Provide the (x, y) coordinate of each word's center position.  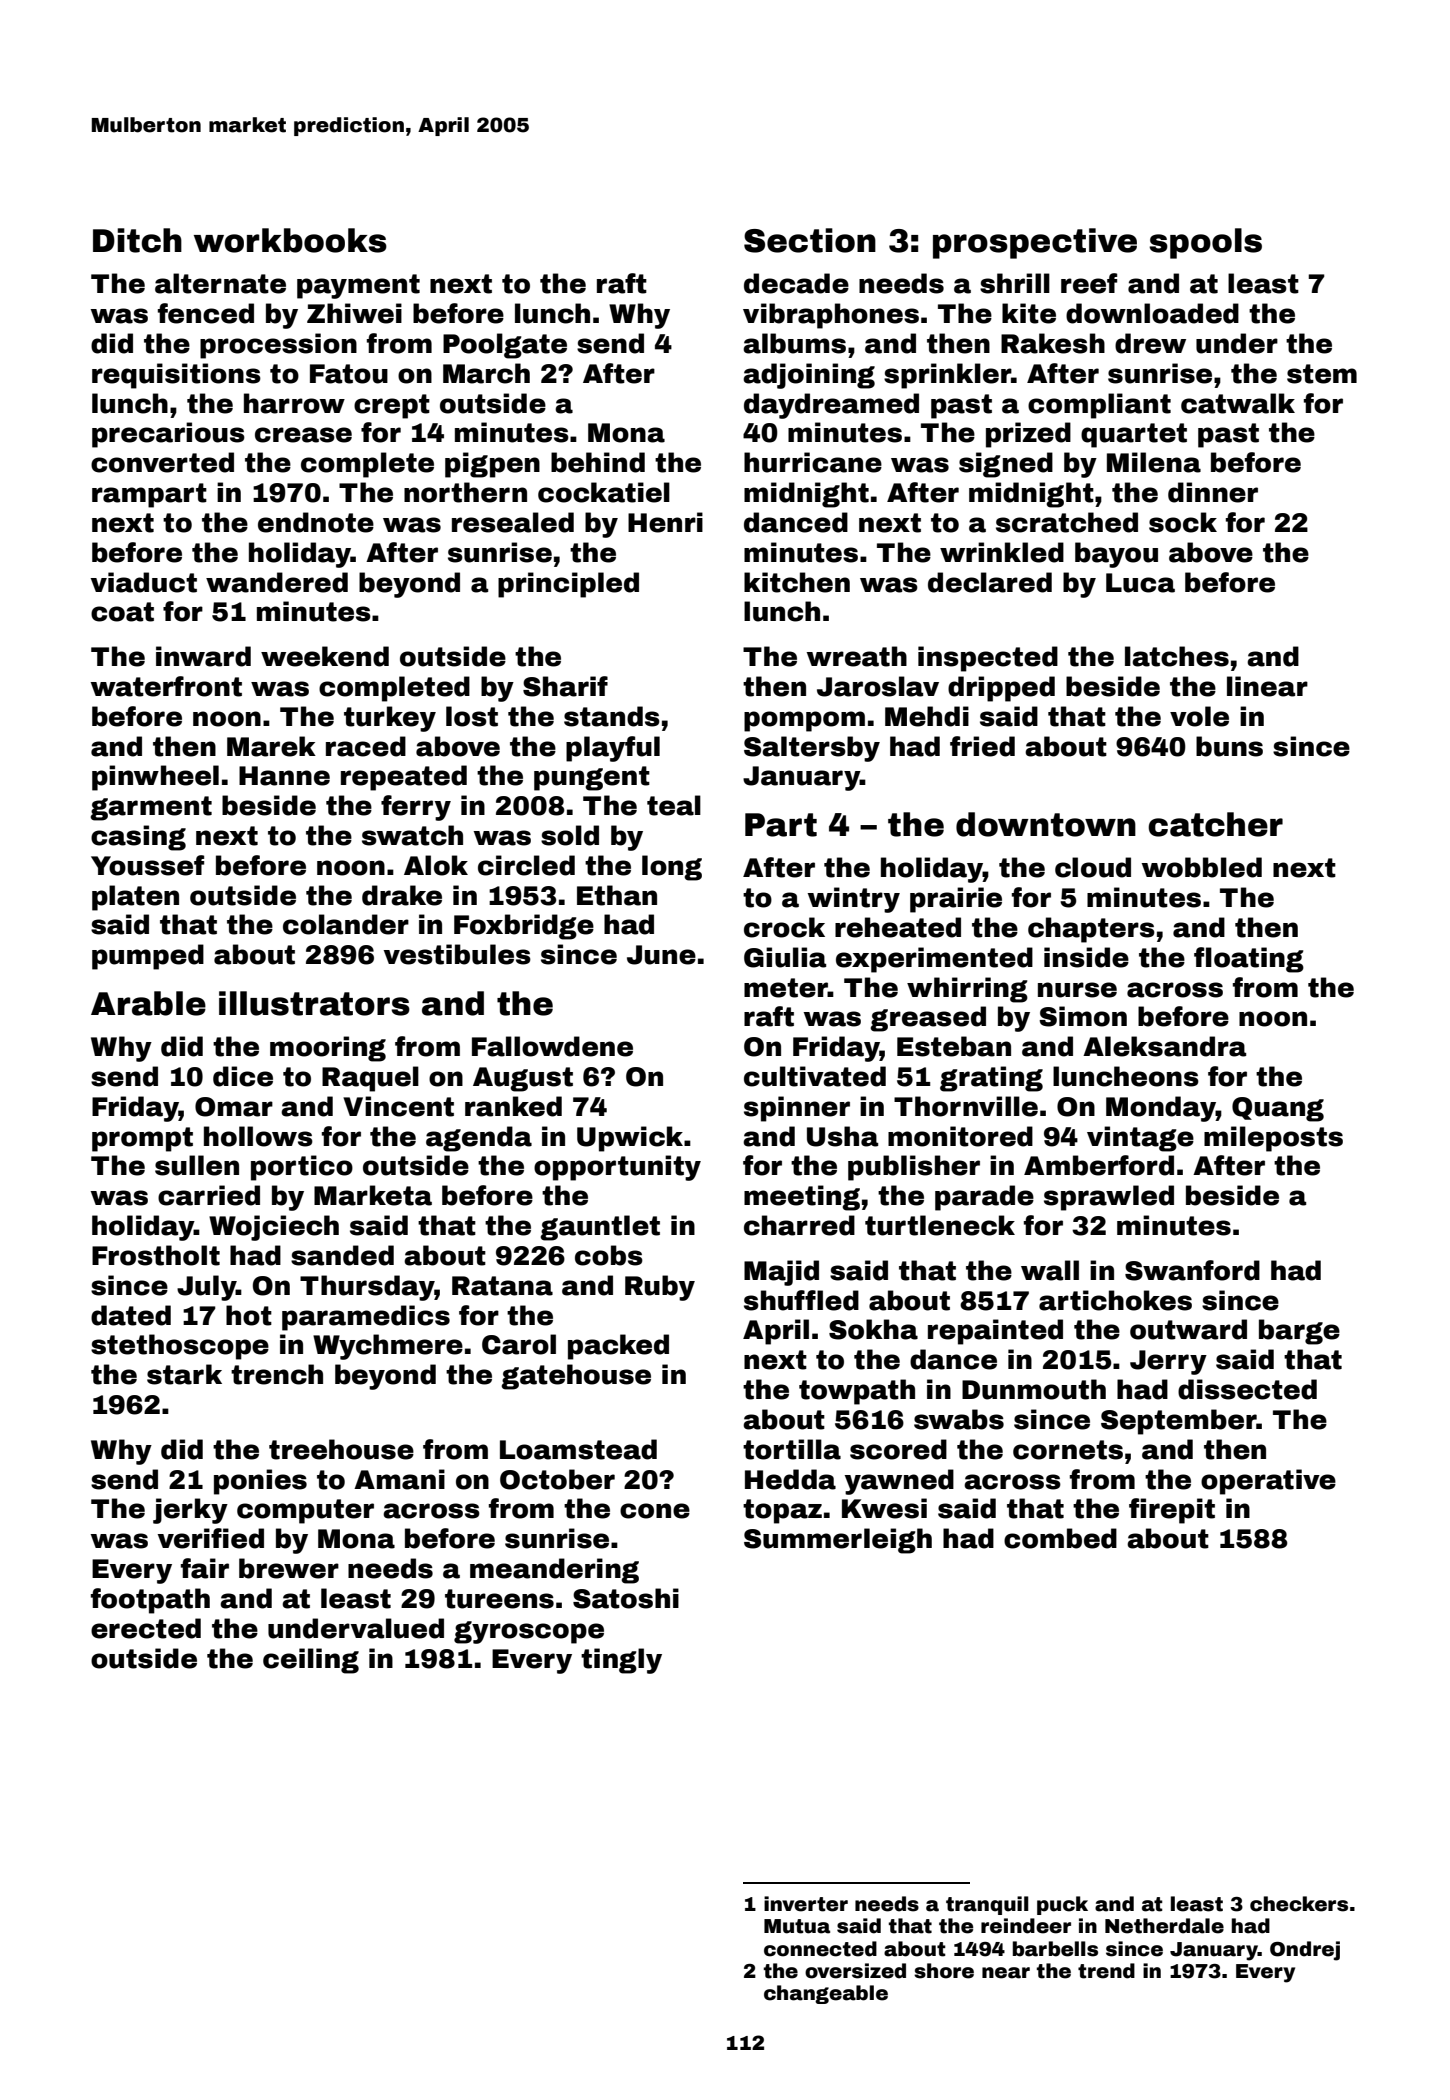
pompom (804, 721)
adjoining (809, 376)
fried (982, 746)
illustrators (314, 1003)
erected (146, 1628)
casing (138, 838)
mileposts (1273, 1139)
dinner (1213, 492)
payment (358, 286)
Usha (842, 1136)
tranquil (987, 1905)
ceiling (311, 1661)
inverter (806, 1904)
